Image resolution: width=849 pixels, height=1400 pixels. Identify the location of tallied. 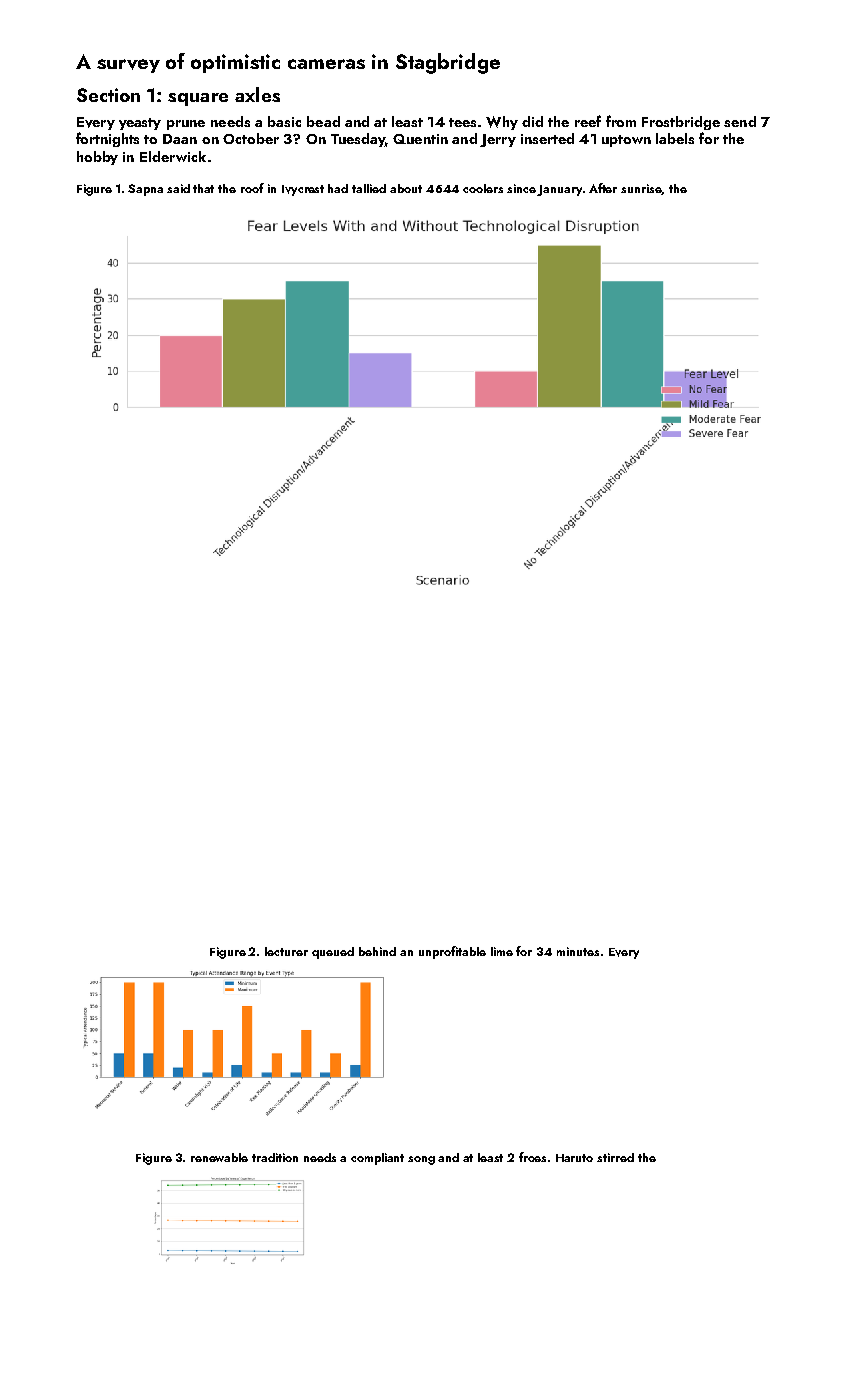
(369, 188).
